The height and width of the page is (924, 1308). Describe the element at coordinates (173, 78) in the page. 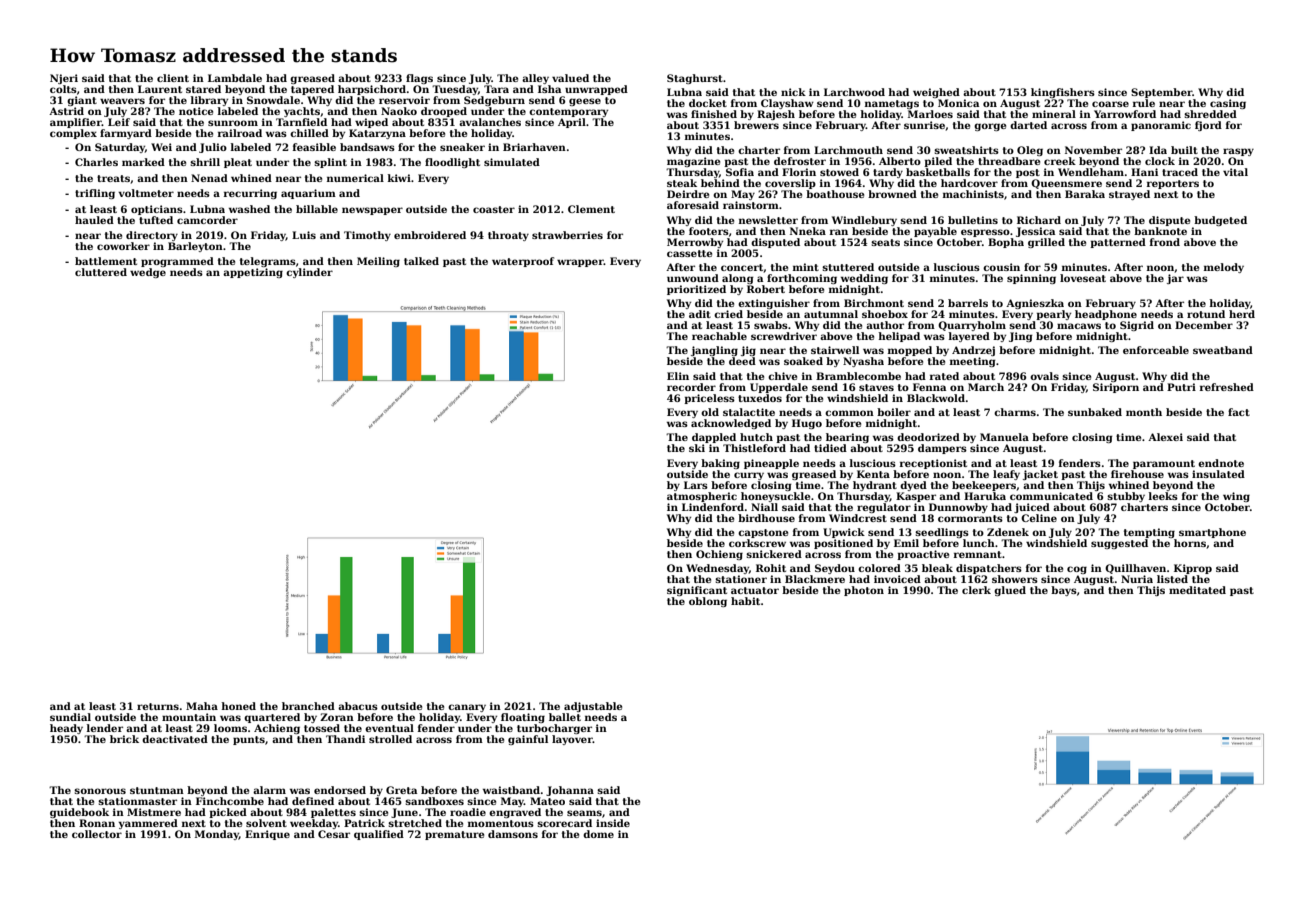

I see `client` at that location.
